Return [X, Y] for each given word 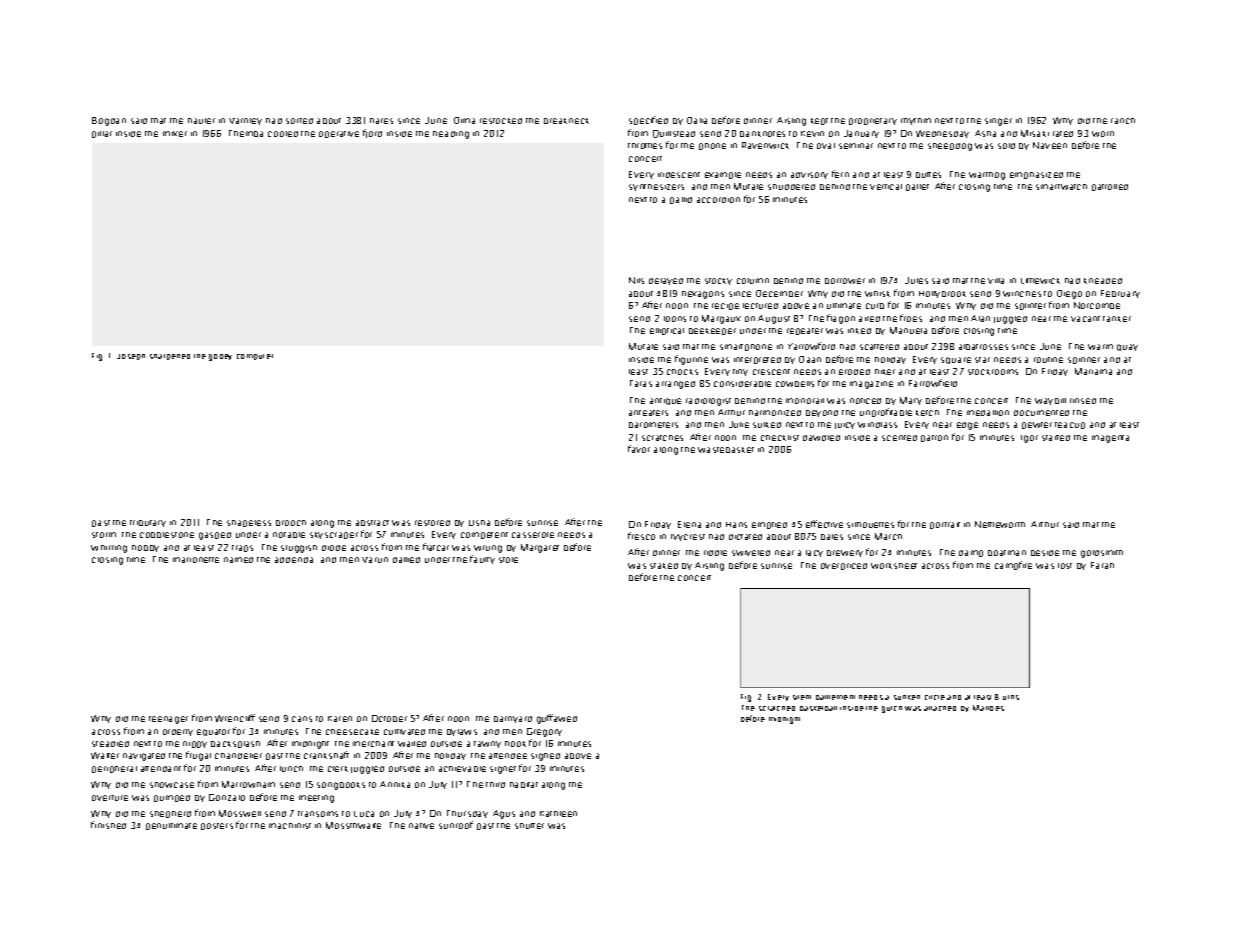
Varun [375, 560]
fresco [641, 536]
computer [255, 357]
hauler [201, 121]
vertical [886, 187]
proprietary [873, 121]
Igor [1029, 439]
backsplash [235, 744]
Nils [636, 280]
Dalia [697, 120]
